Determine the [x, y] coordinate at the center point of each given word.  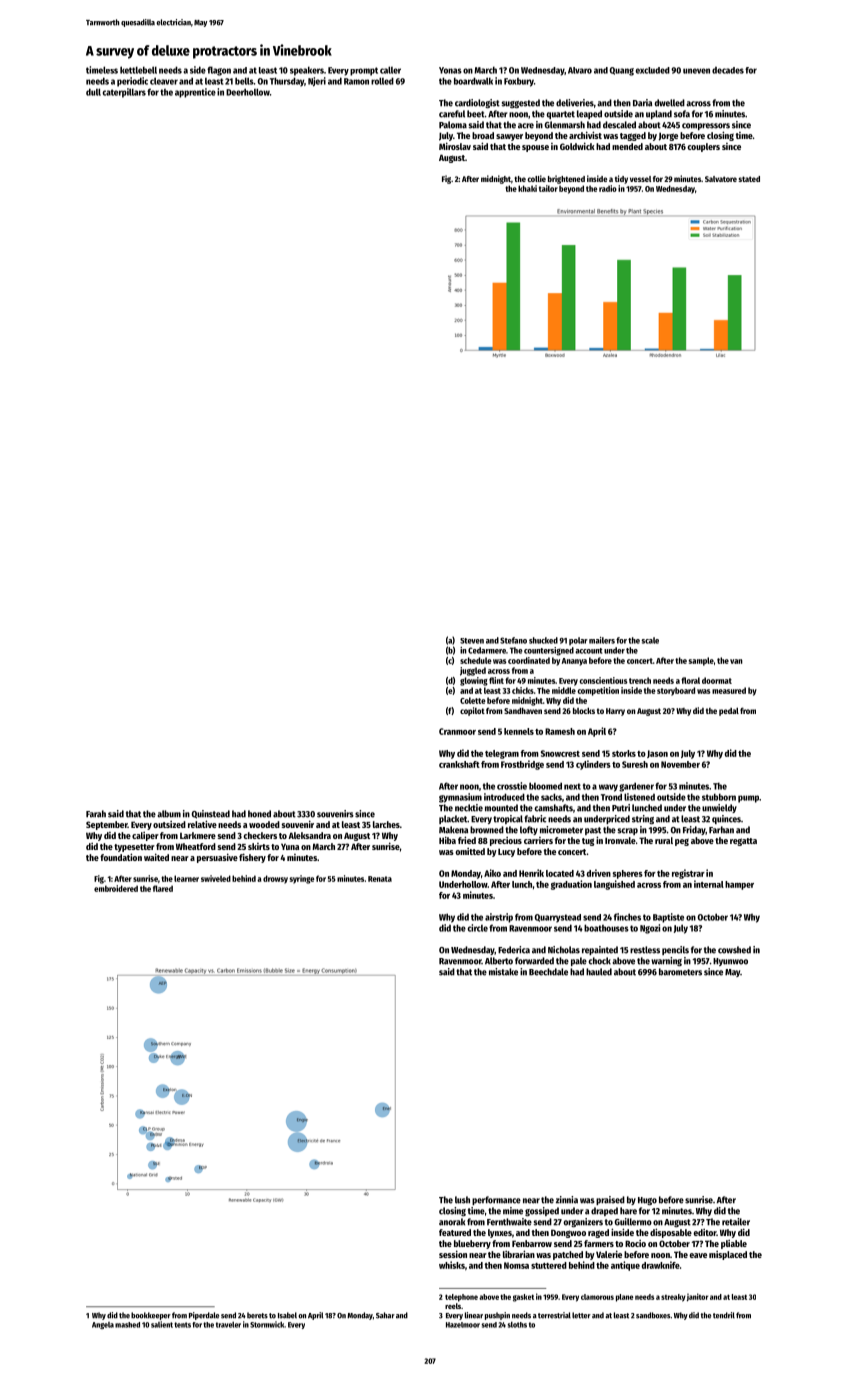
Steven [472, 641]
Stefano [513, 640]
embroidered [116, 888]
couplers [703, 147]
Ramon [356, 81]
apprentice [195, 93]
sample [701, 661]
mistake [503, 972]
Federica [514, 950]
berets [257, 1315]
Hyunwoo [730, 962]
